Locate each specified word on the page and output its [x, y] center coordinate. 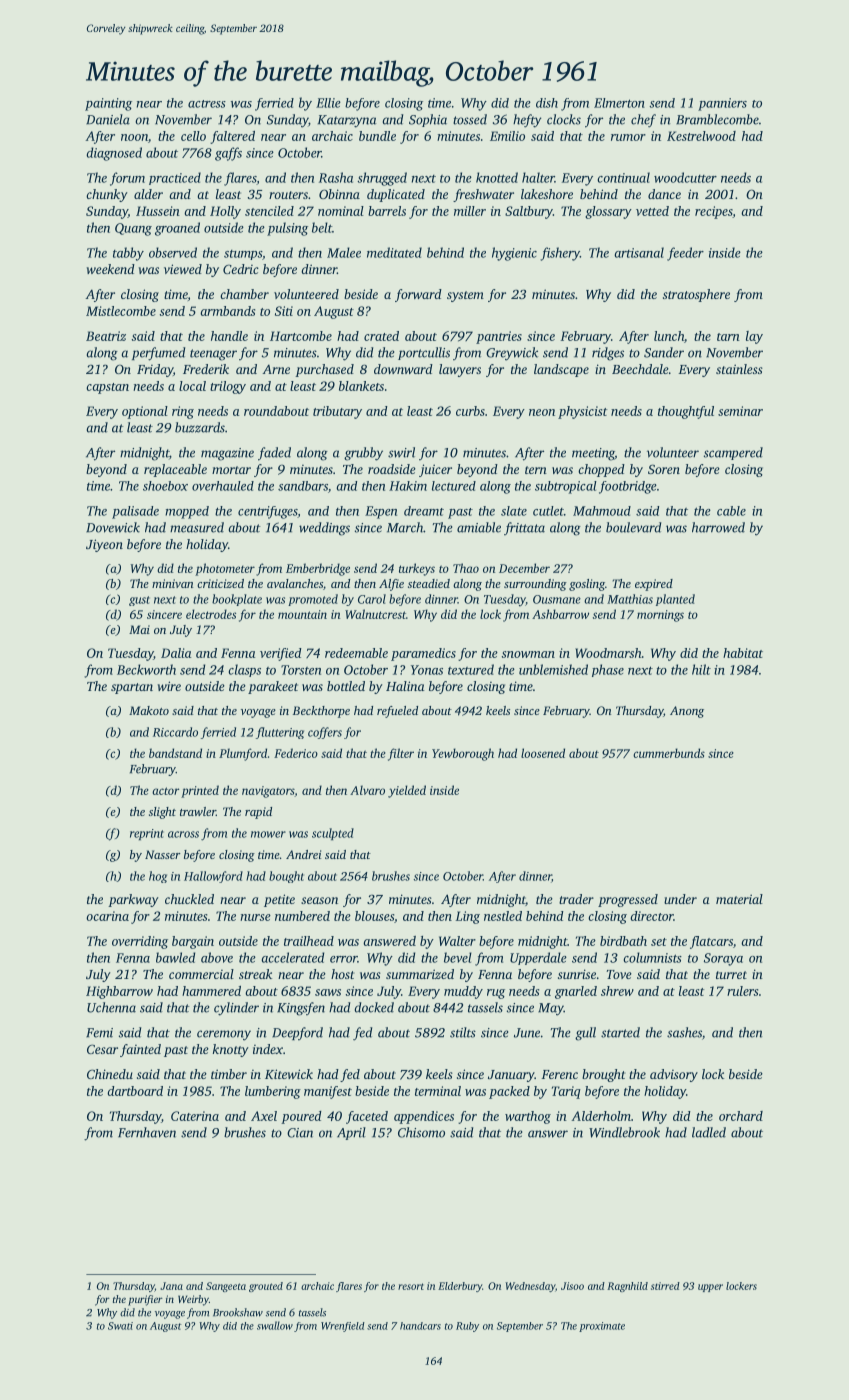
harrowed [718, 527]
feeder [685, 254]
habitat [743, 653]
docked [374, 1007]
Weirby [193, 1300]
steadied [429, 583]
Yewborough [463, 754]
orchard [741, 1116]
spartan [132, 688]
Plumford [243, 754]
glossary [608, 212]
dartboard [135, 1091]
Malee [344, 252]
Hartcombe [301, 336]
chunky [106, 195]
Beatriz [106, 336]
